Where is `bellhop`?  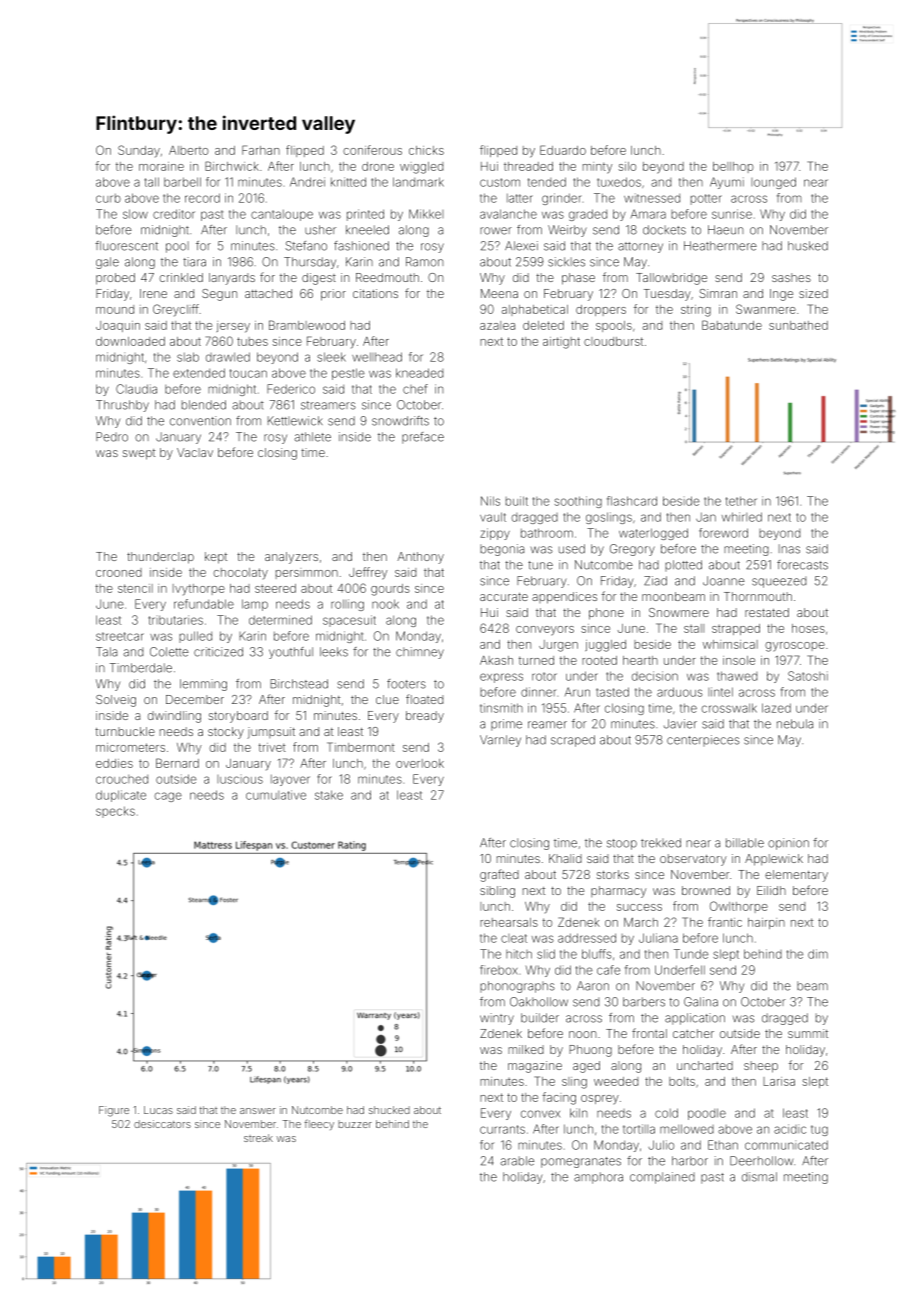 bellhop is located at coordinates (733, 167).
